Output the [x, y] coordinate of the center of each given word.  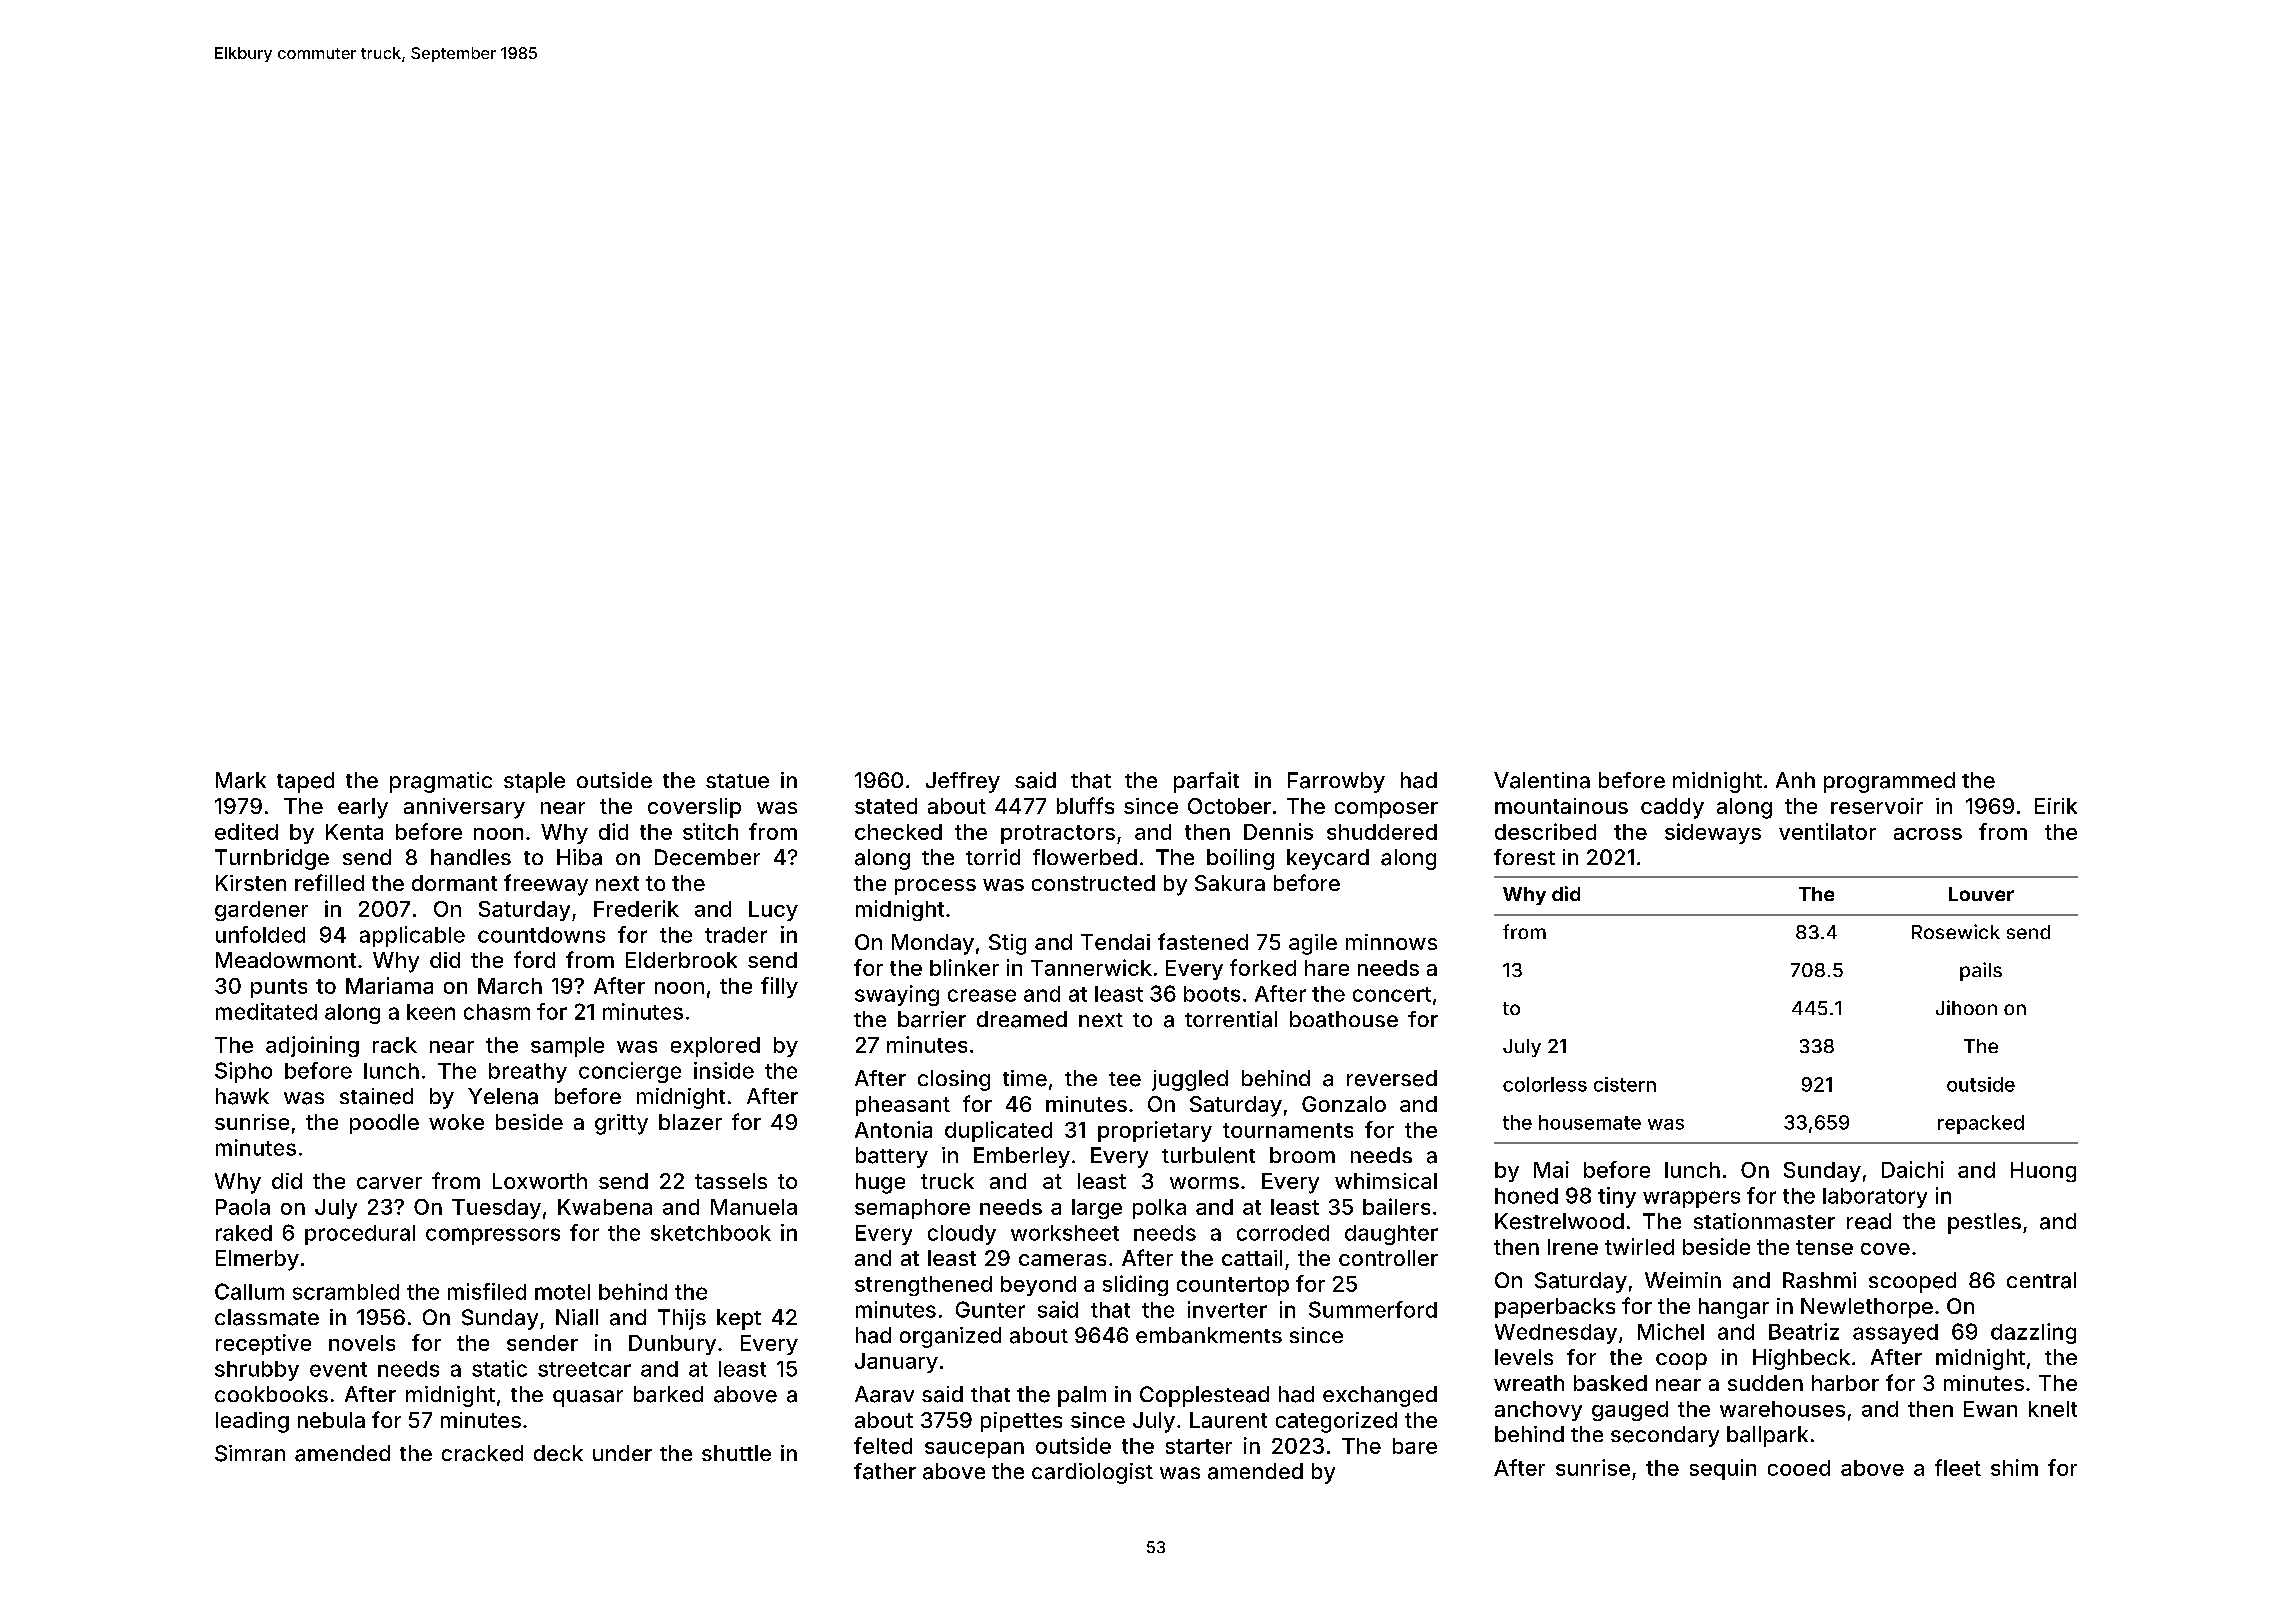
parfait [1206, 782]
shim [2014, 1467]
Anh [1795, 780]
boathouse [1344, 1019]
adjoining [312, 1046]
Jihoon [1966, 1007]
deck [558, 1453]
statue [737, 781]
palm [1082, 1396]
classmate [267, 1317]
